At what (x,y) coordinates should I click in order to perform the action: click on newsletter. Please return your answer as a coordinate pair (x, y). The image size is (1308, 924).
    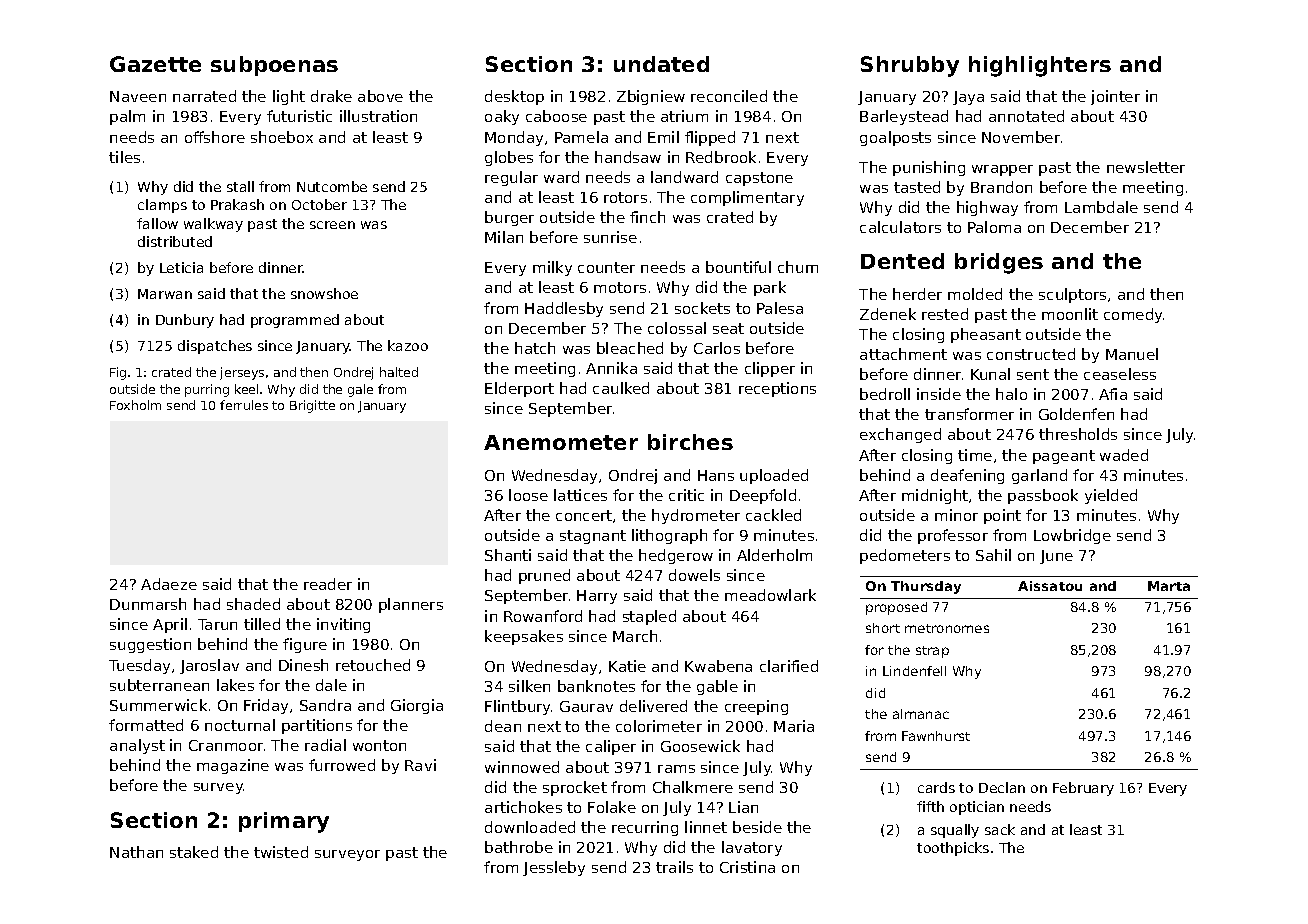
    Looking at the image, I should click on (1146, 167).
